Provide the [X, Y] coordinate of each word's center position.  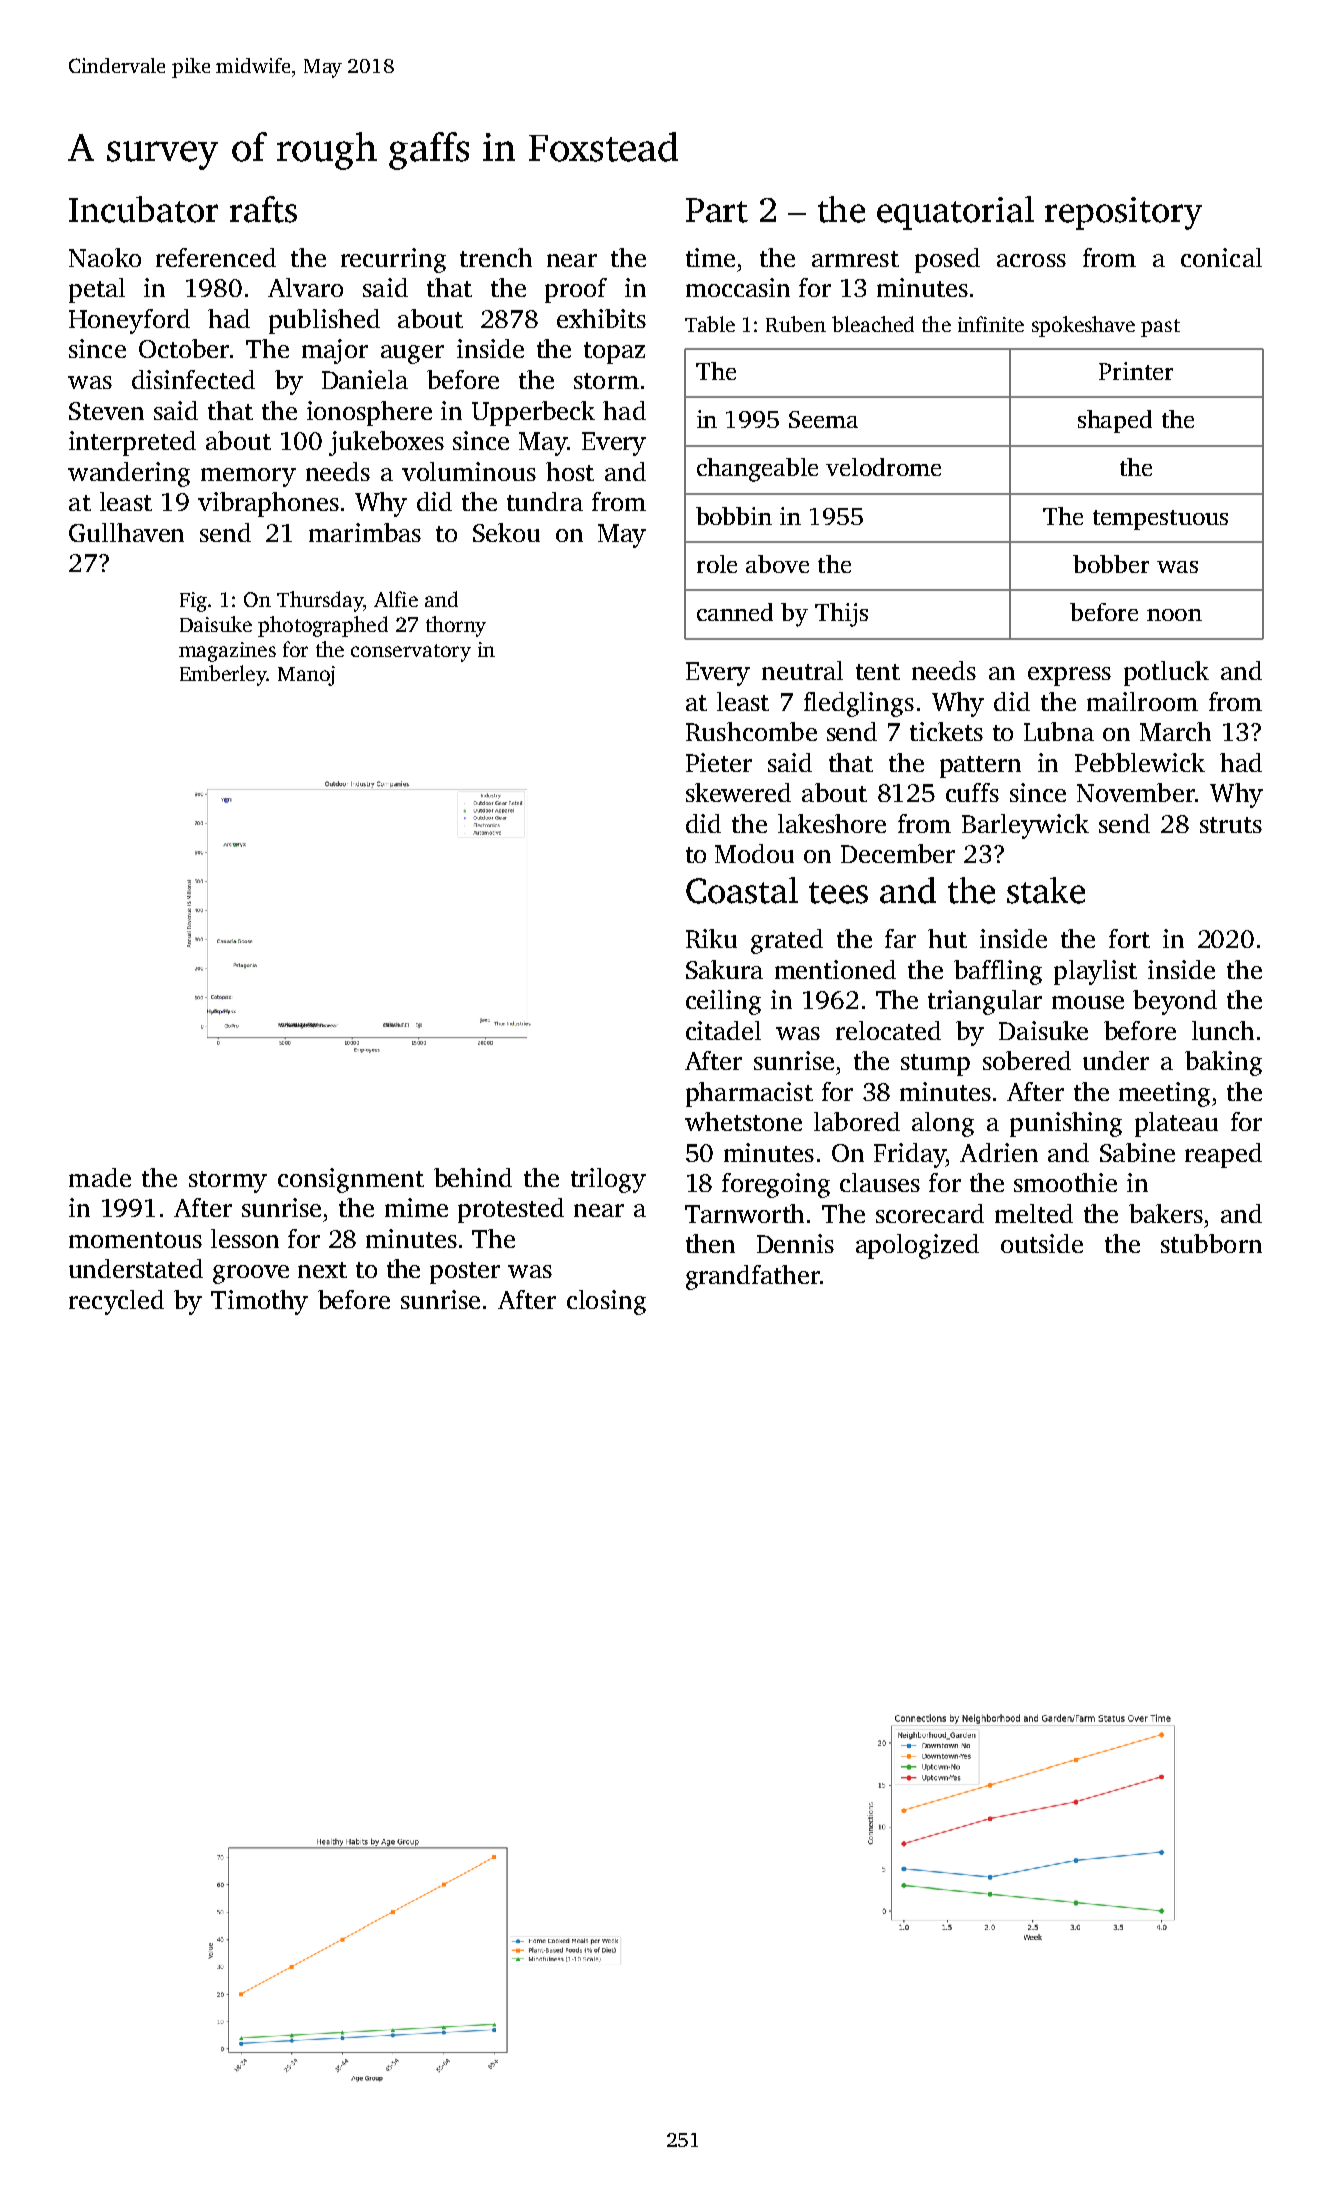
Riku [711, 938]
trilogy [608, 1180]
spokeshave [1083, 326]
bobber [1111, 564]
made [100, 1177]
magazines [227, 652]
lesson [245, 1238]
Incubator [143, 209]
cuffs [972, 792]
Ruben [796, 324]
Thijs [841, 615]
